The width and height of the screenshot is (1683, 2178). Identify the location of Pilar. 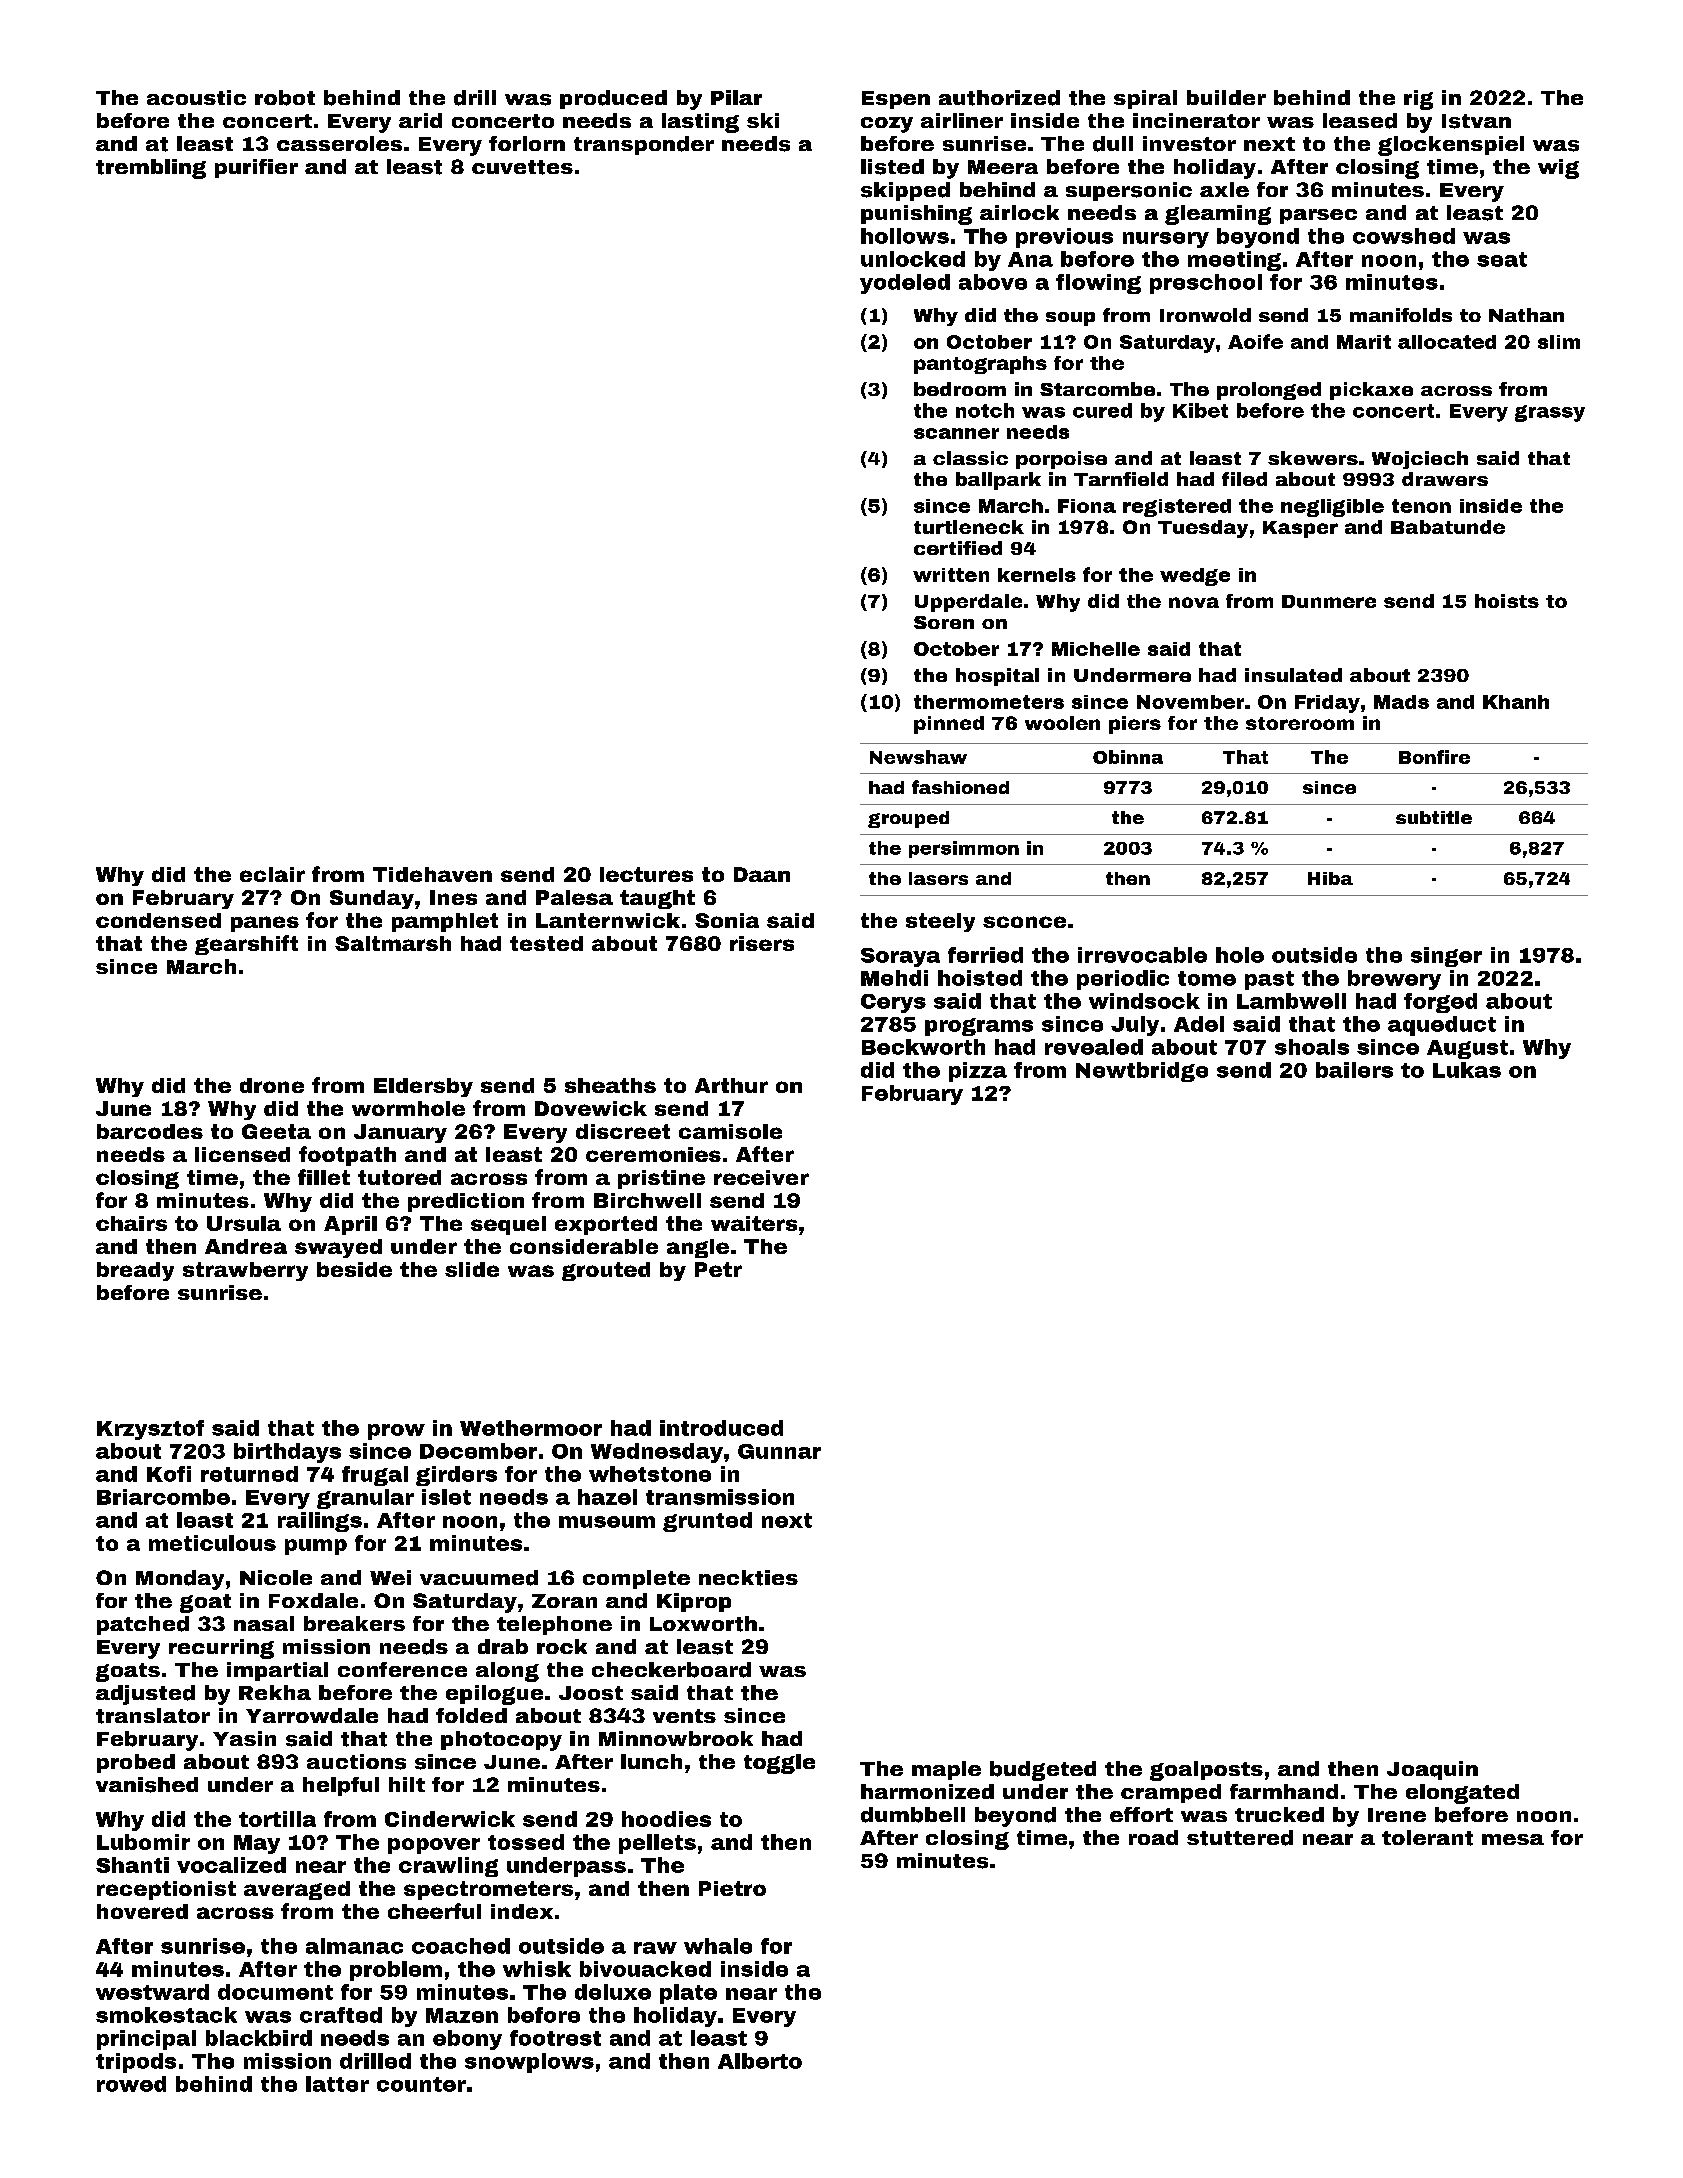
(736, 97).
